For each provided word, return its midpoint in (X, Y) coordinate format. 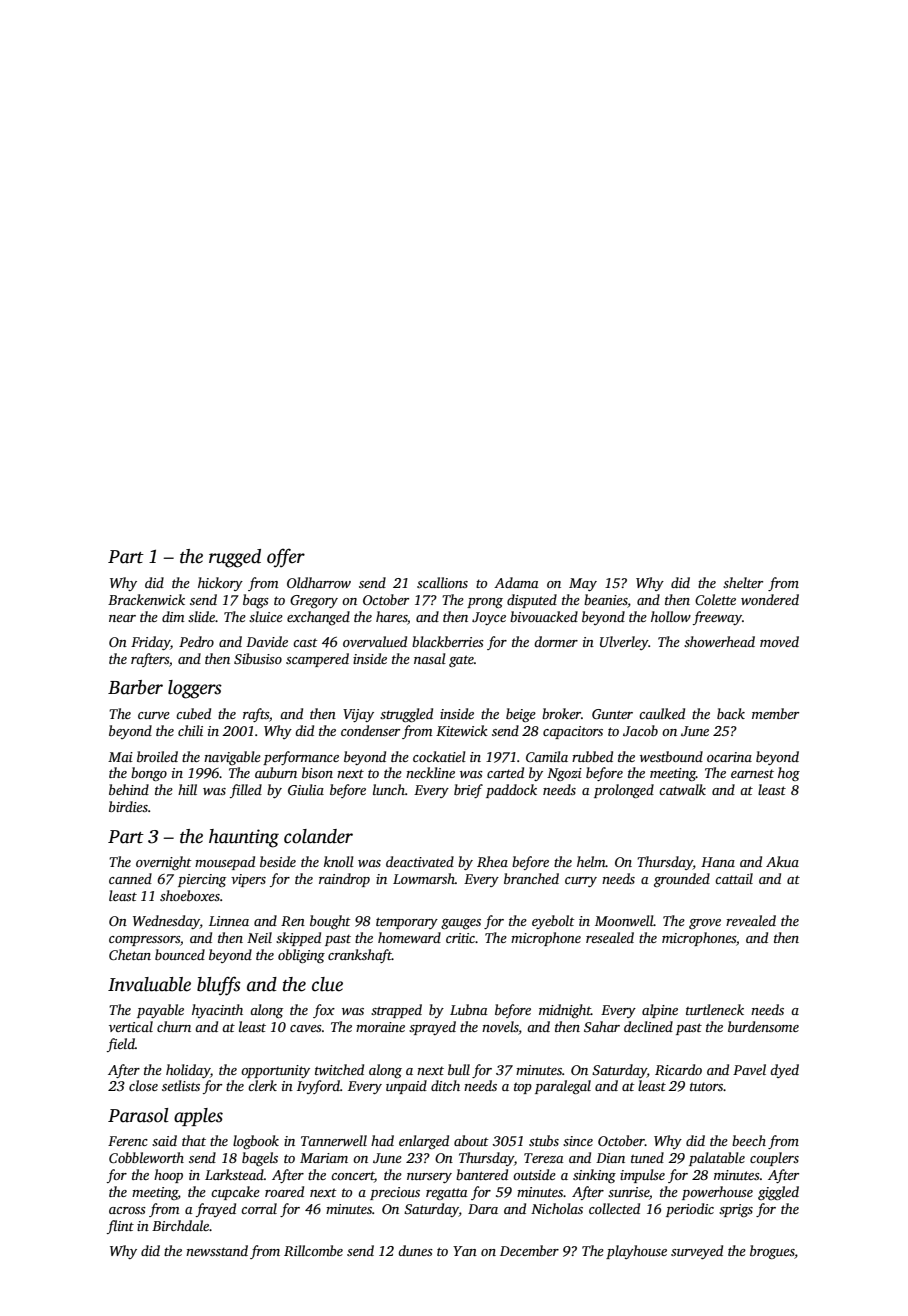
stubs (544, 1140)
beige (521, 715)
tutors (707, 1086)
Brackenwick (146, 599)
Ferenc (128, 1141)
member (775, 713)
